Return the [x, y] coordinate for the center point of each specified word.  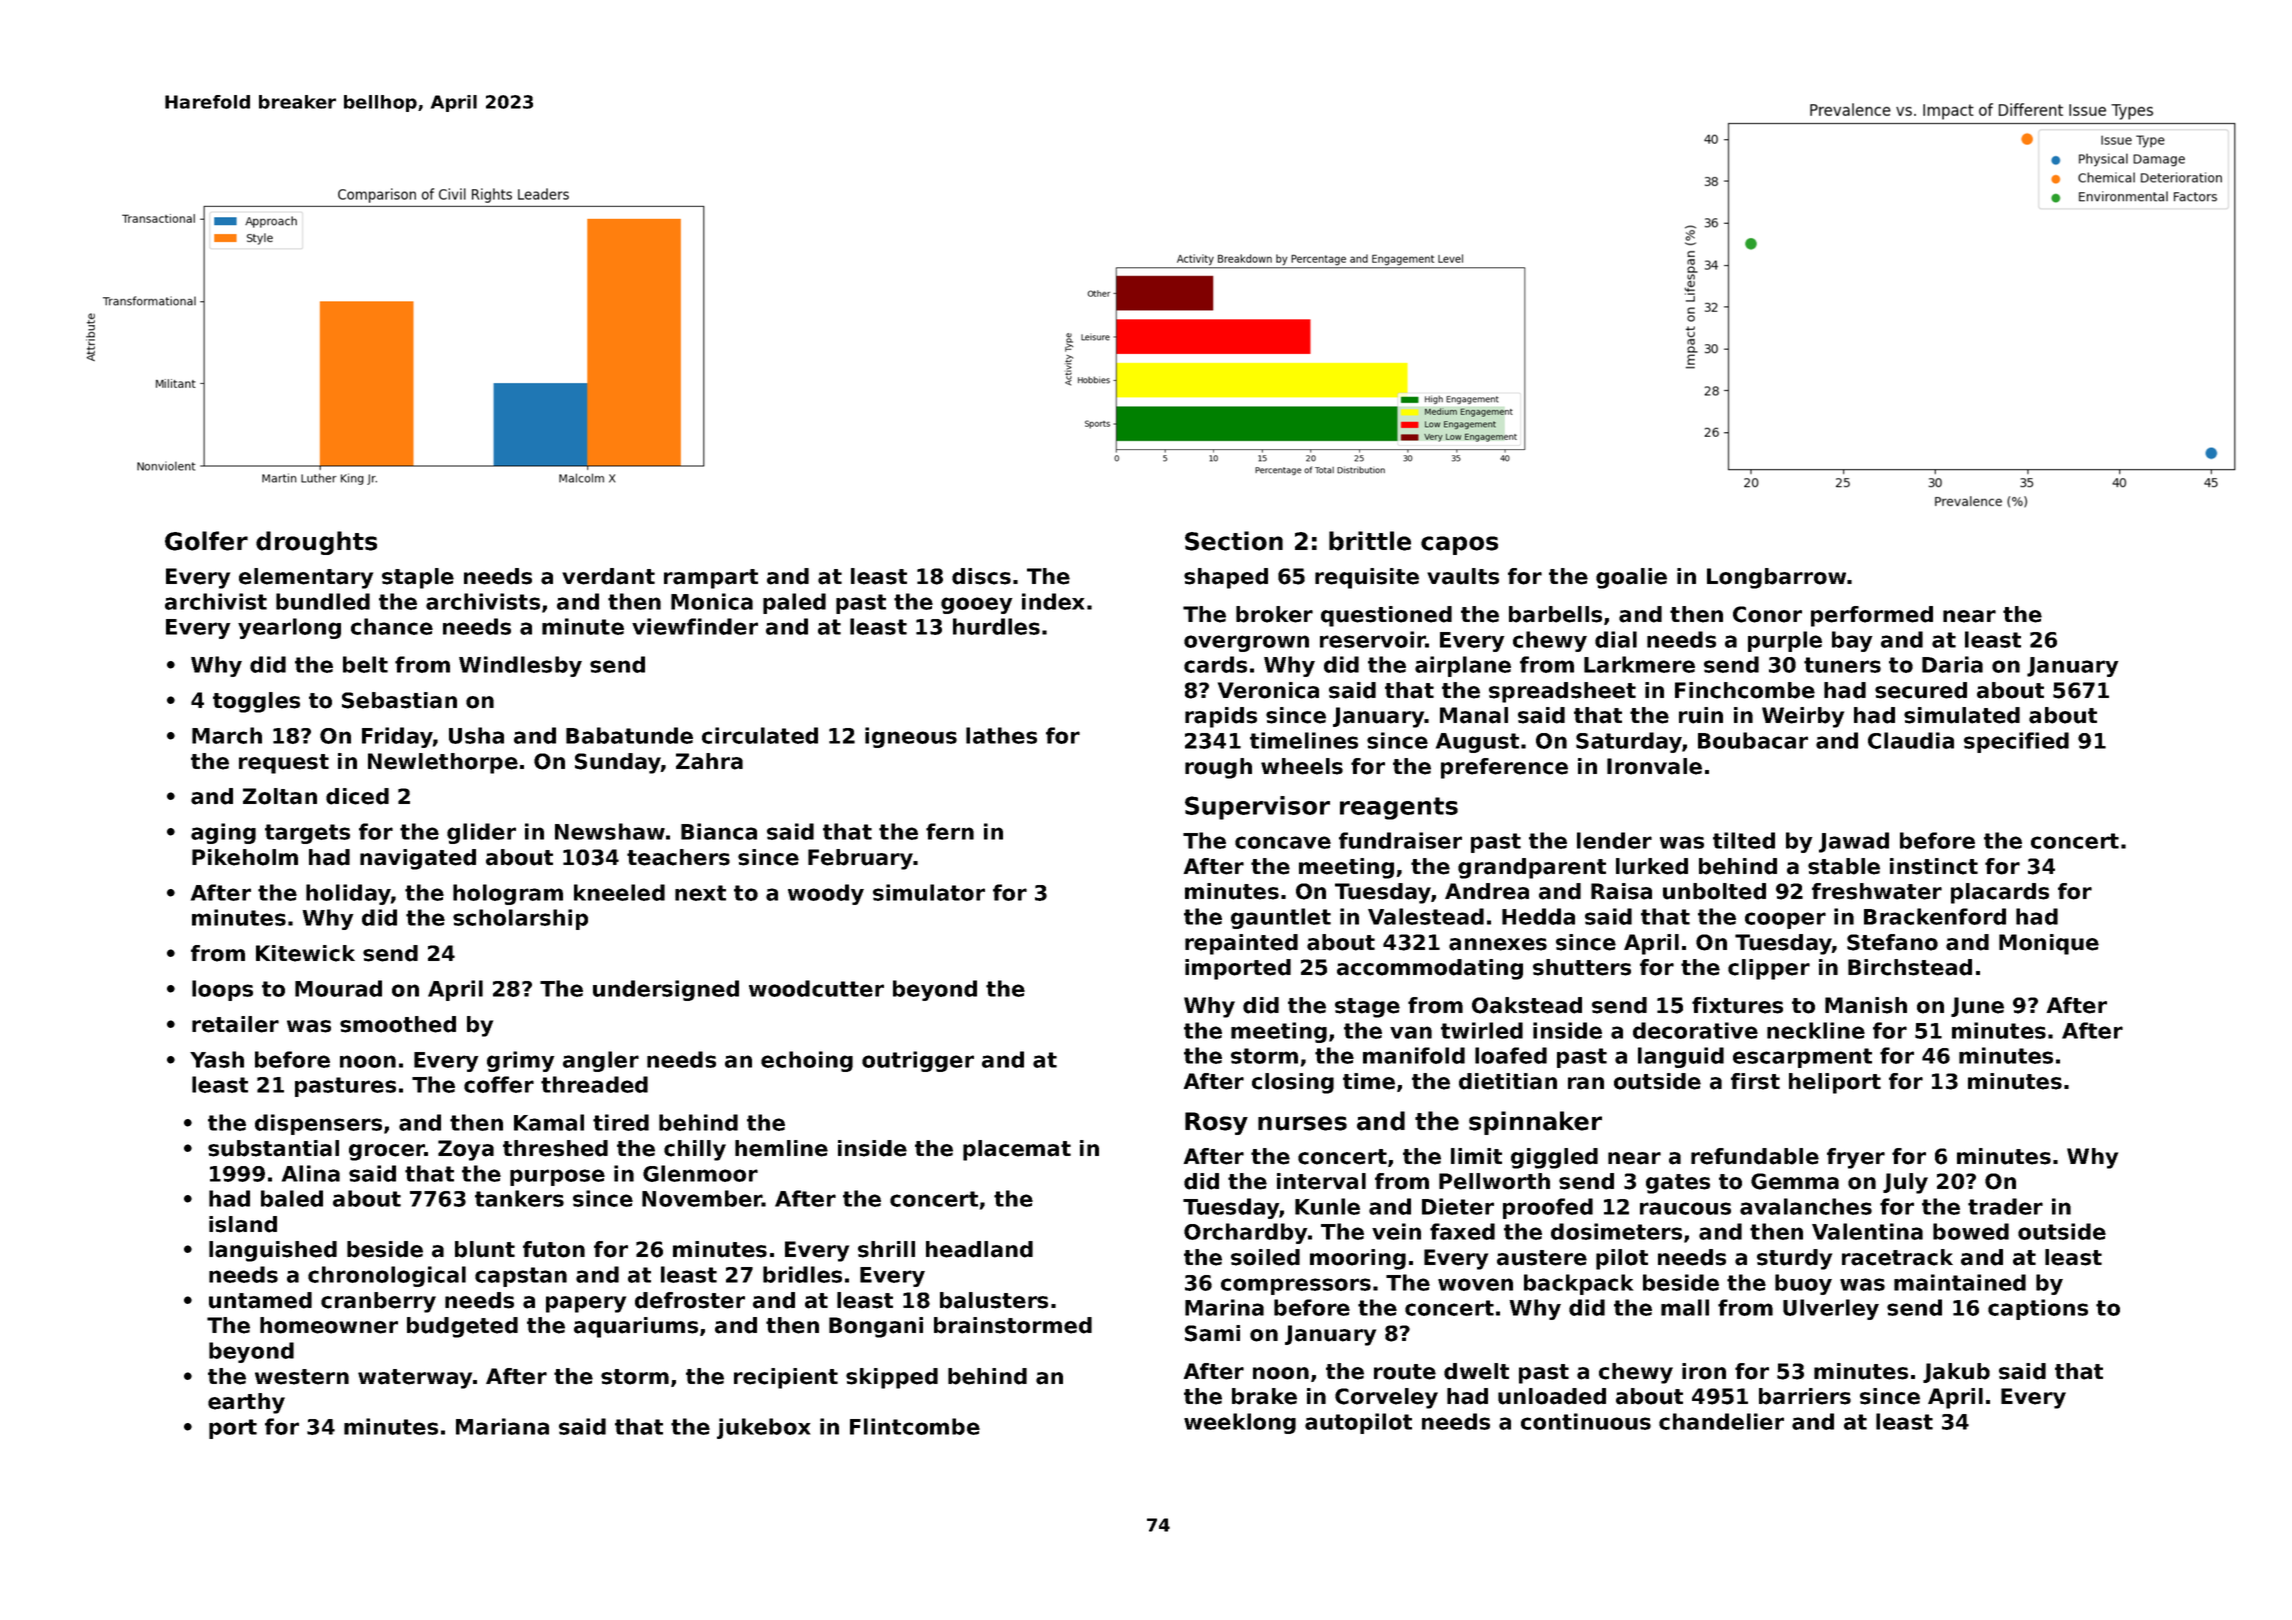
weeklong [1240, 1423]
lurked [1652, 866]
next [700, 893]
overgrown [1246, 643]
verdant [608, 576]
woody [826, 894]
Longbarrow [1776, 578]
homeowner [329, 1325]
